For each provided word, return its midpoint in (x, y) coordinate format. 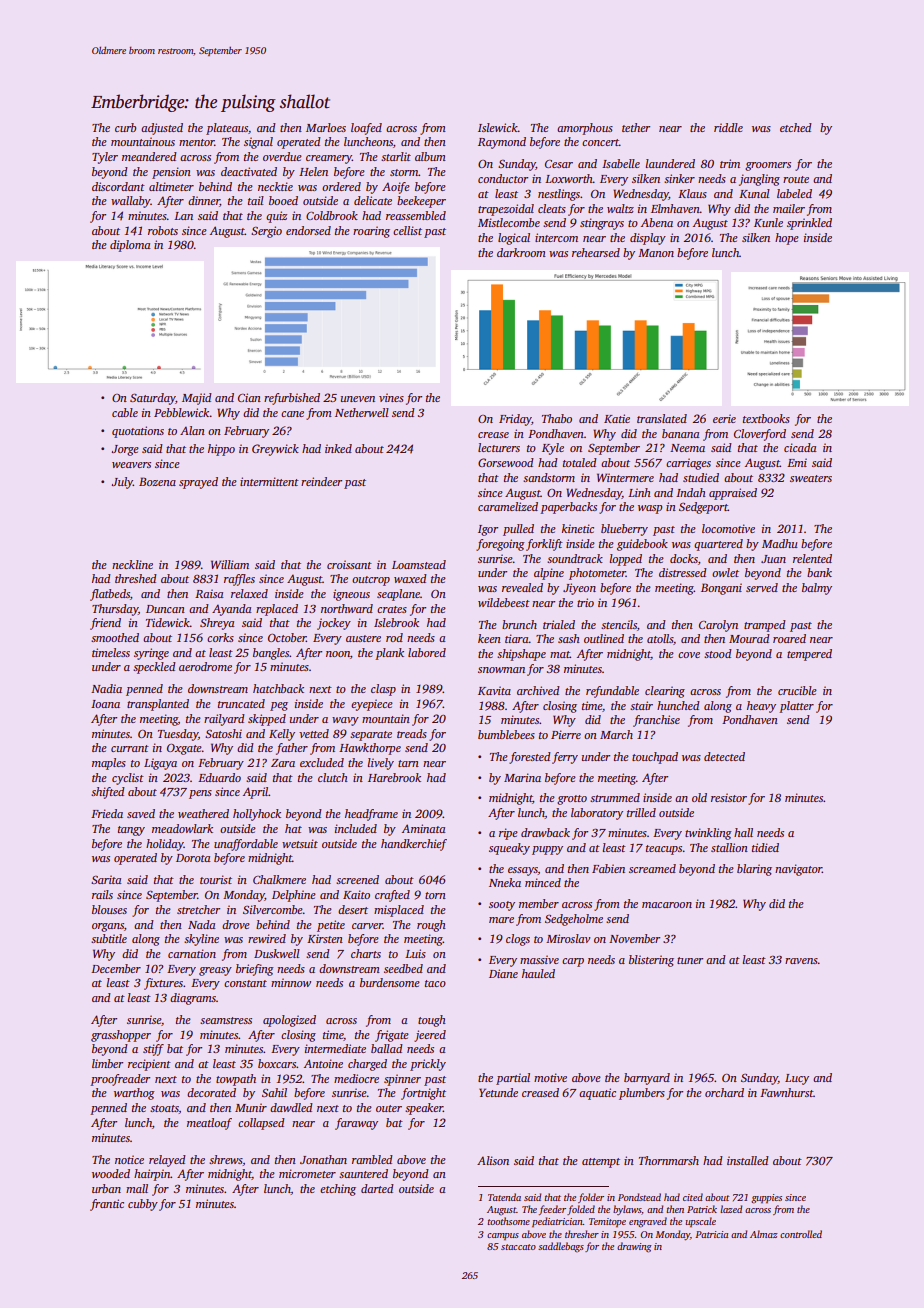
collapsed (261, 1124)
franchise (656, 721)
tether (636, 127)
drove (236, 924)
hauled (538, 973)
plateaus (227, 129)
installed (748, 1160)
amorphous (585, 129)
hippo (221, 450)
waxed (410, 578)
